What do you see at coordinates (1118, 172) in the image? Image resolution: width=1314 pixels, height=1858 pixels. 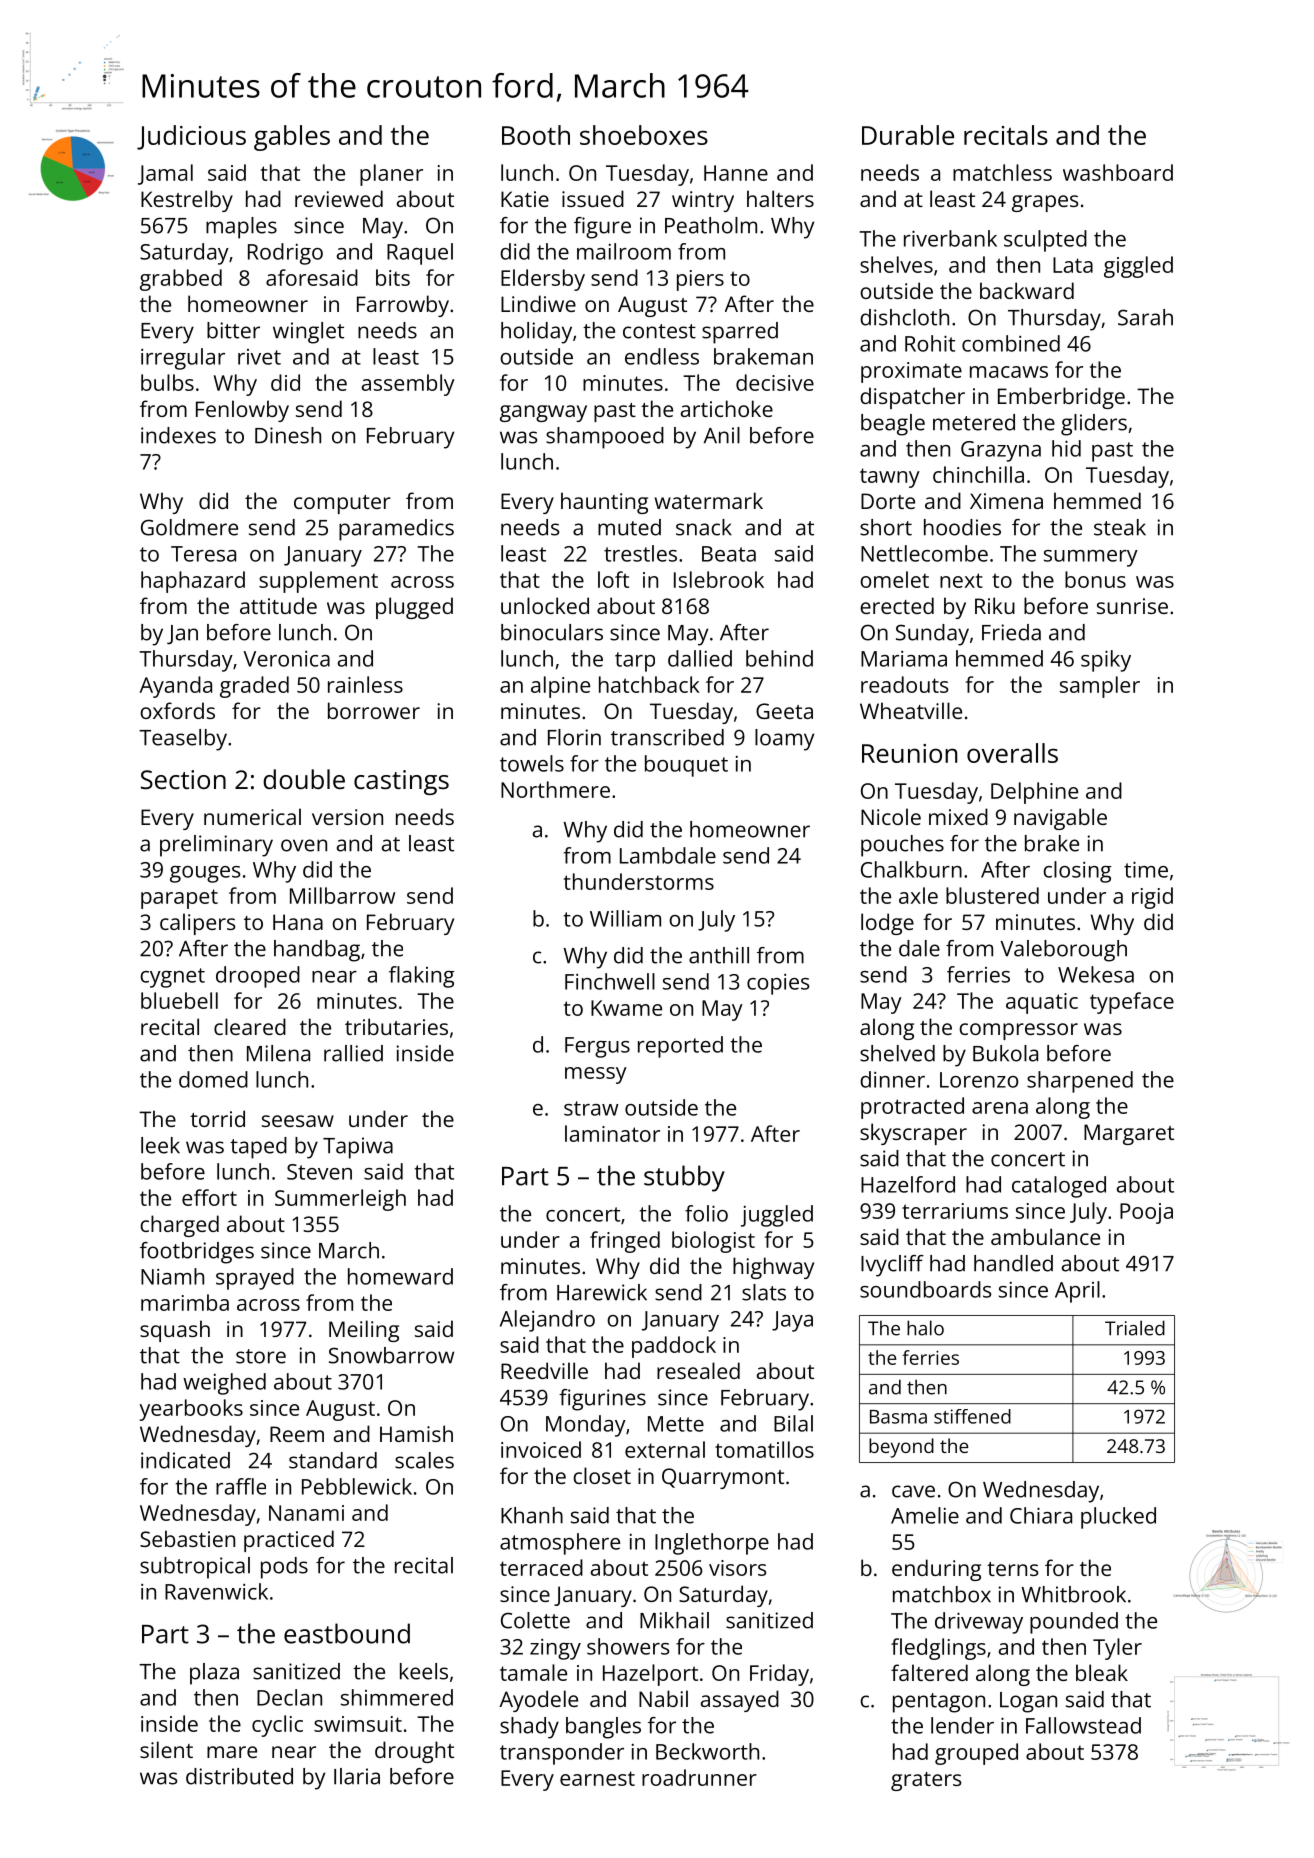 I see `washboard` at bounding box center [1118, 172].
